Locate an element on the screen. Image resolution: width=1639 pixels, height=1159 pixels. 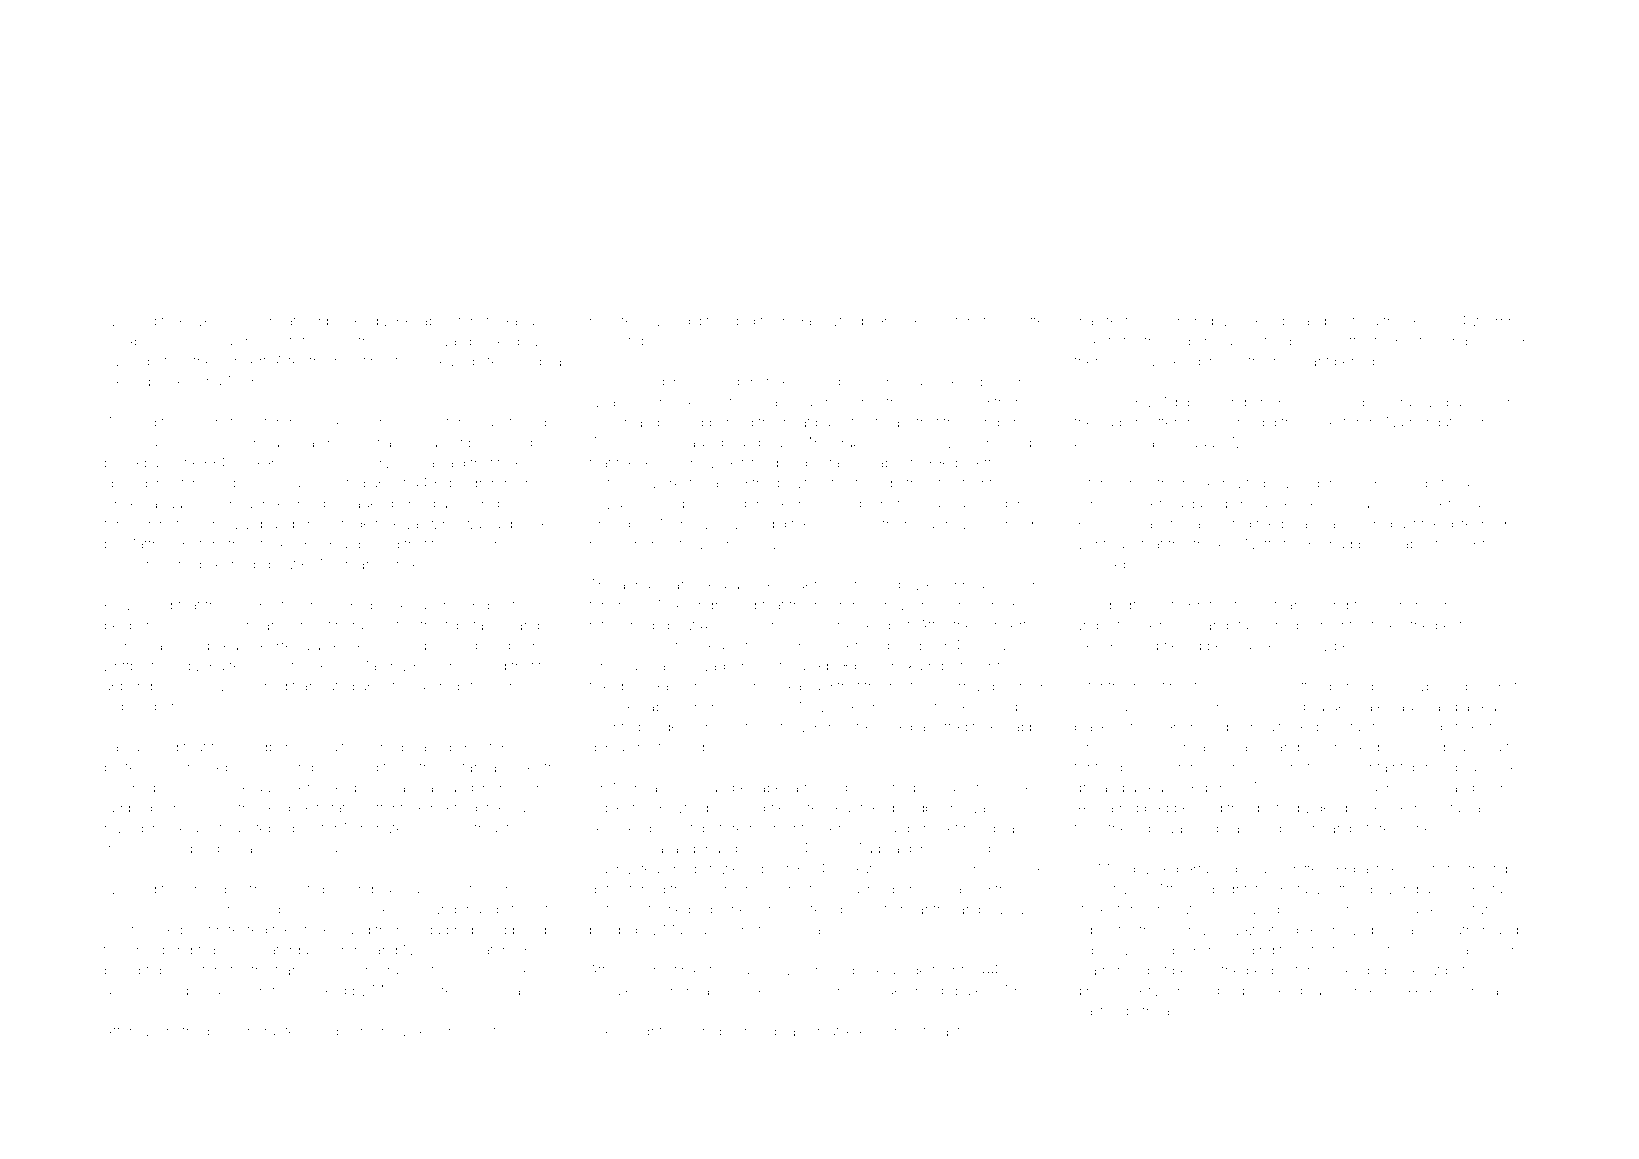
squatted is located at coordinates (1297, 687).
